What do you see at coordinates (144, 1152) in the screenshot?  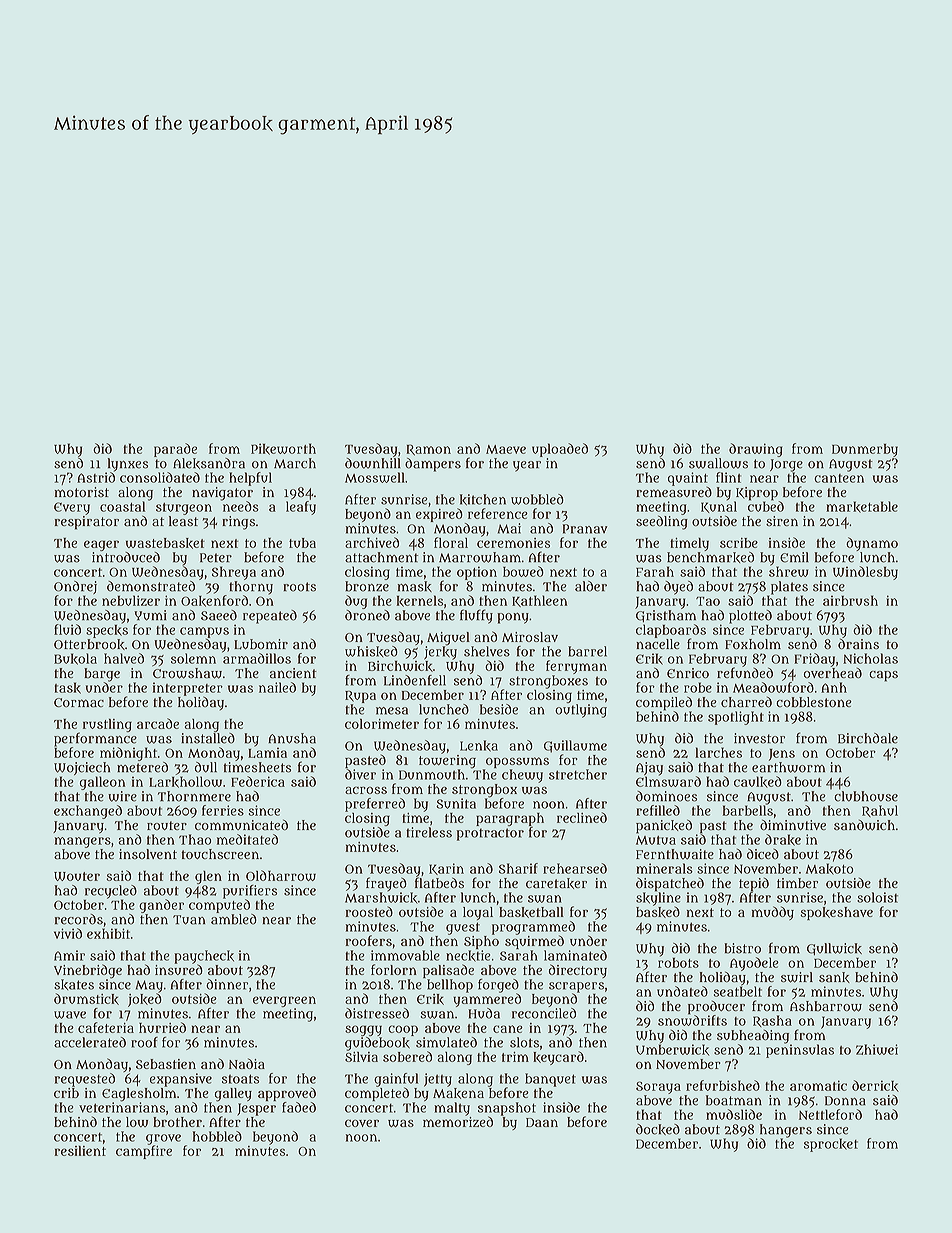 I see `campfire` at bounding box center [144, 1152].
